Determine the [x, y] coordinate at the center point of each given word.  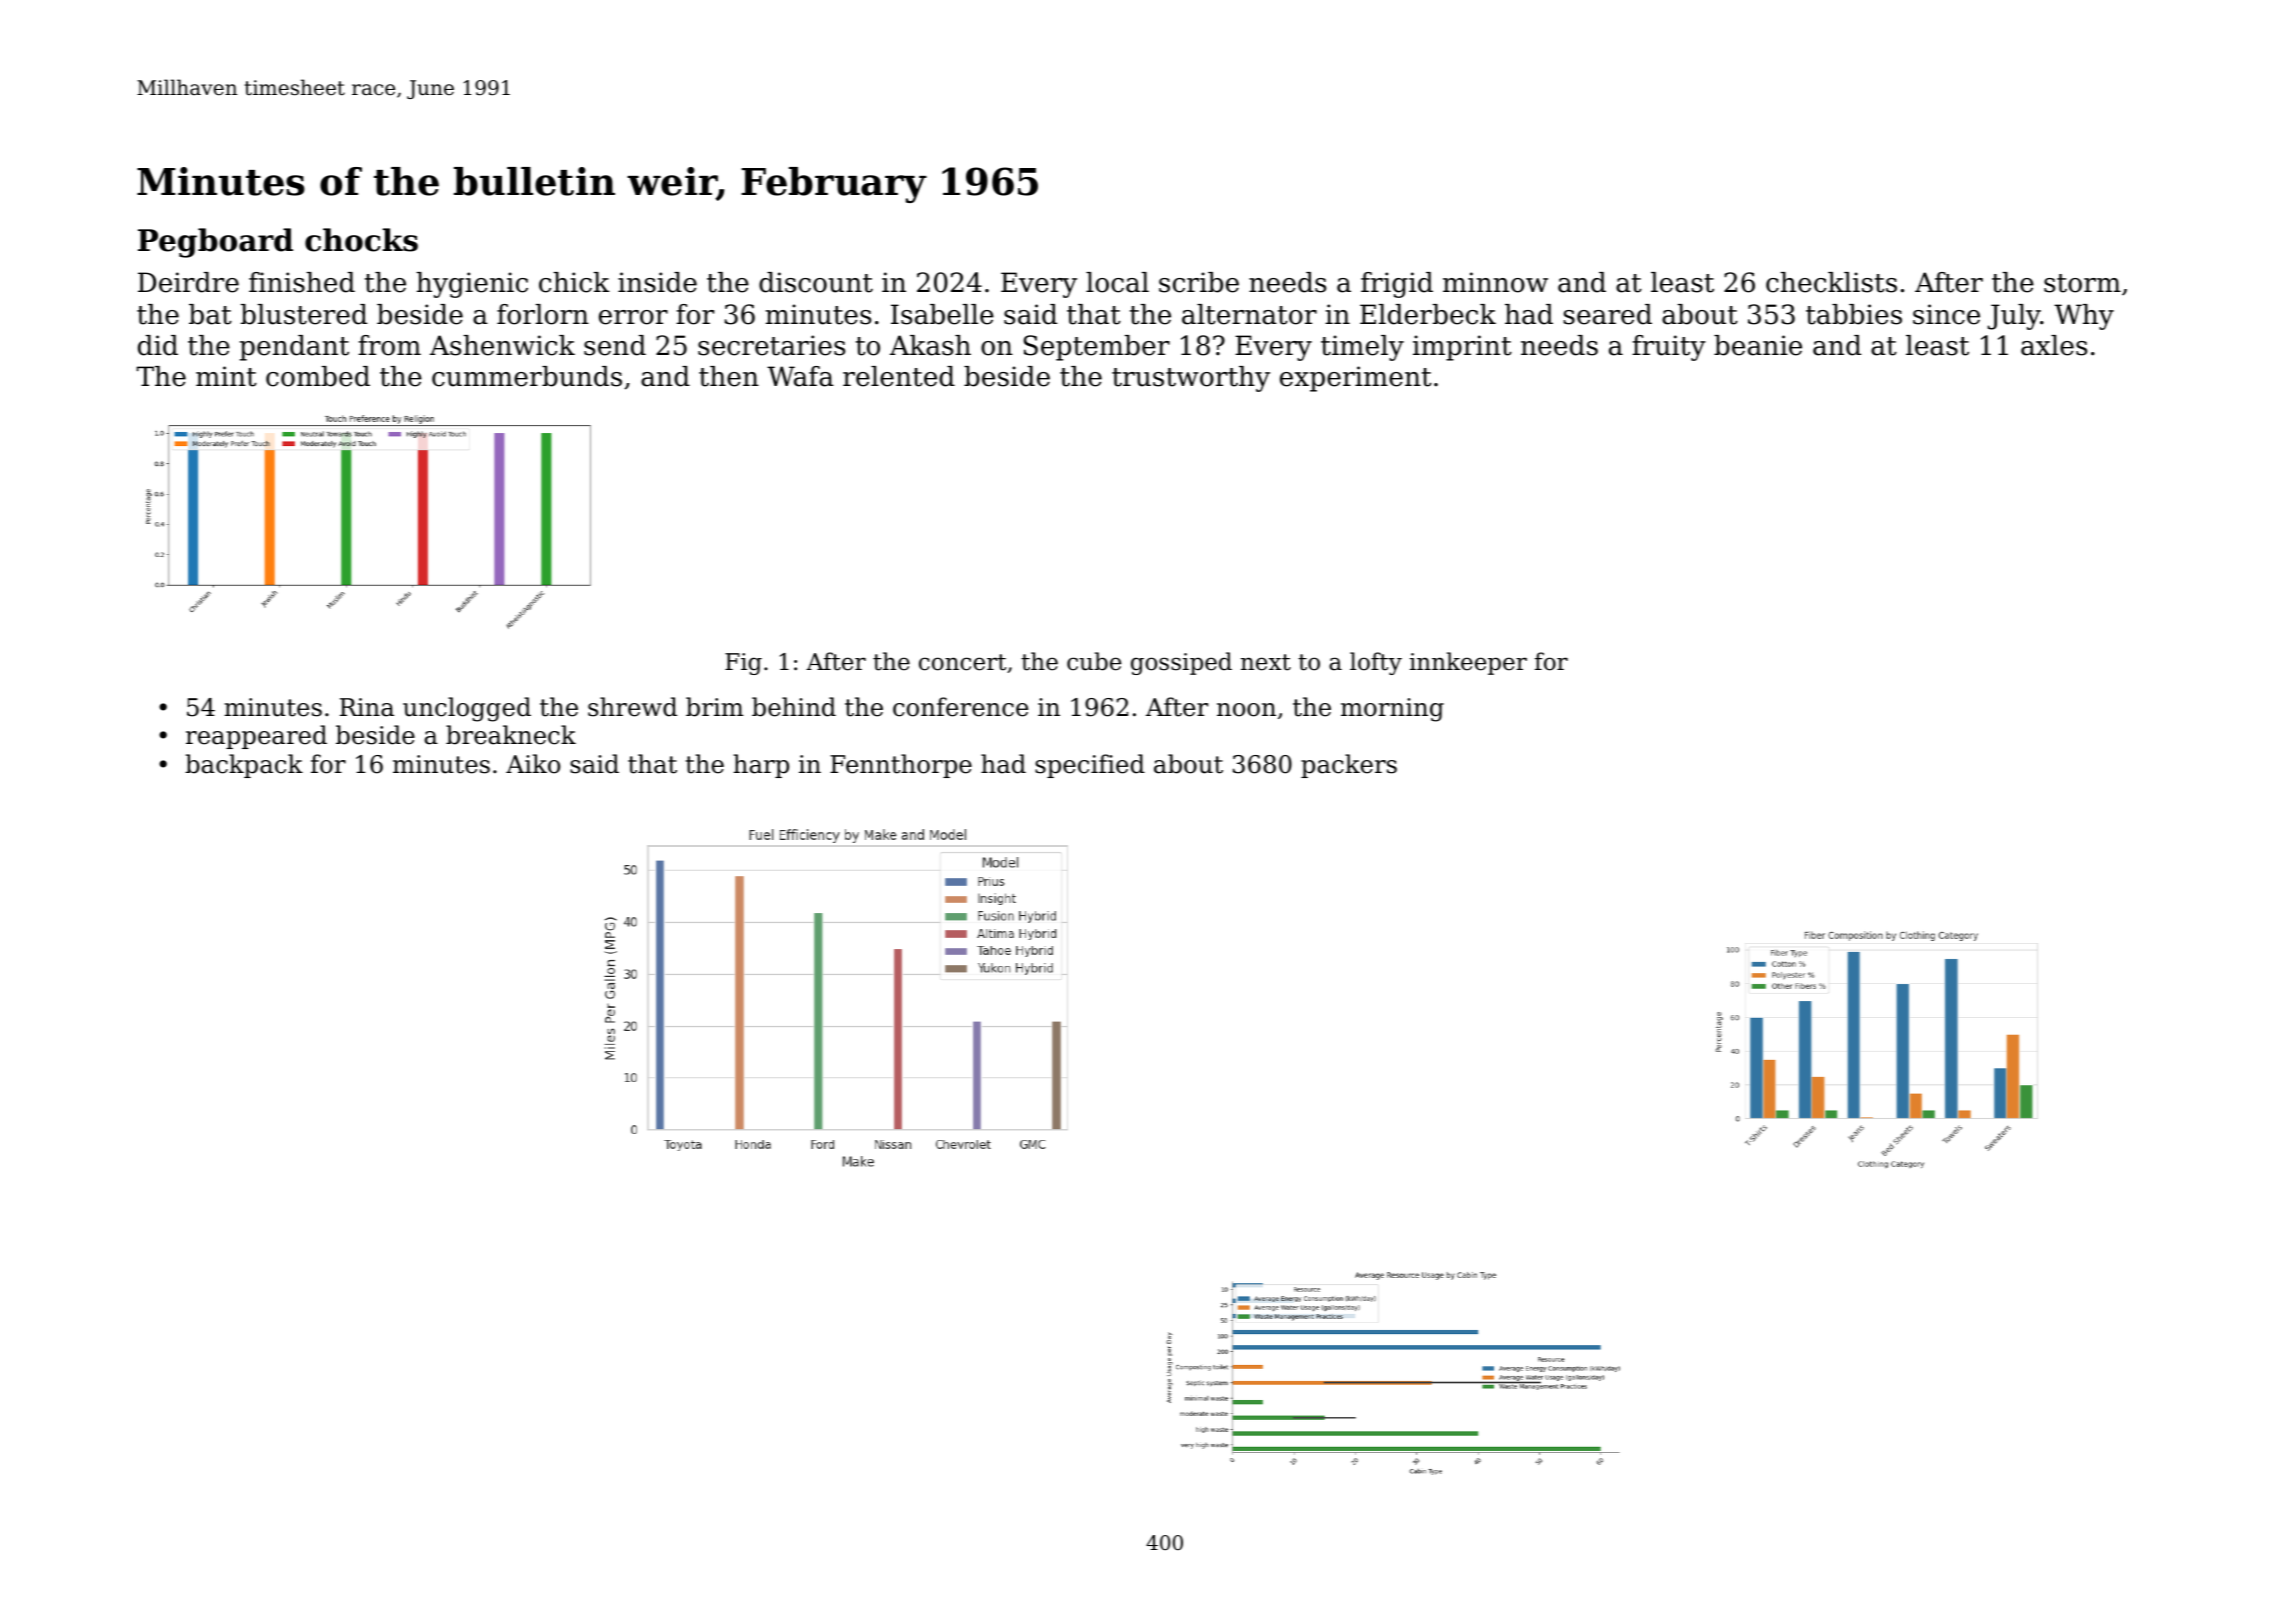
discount [816, 282]
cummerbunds [527, 376]
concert [962, 662]
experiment [1356, 379]
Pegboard [215, 243]
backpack [244, 766]
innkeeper [1468, 663]
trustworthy [1191, 379]
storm [2082, 283]
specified [1090, 766]
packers [1349, 766]
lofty [1376, 663]
